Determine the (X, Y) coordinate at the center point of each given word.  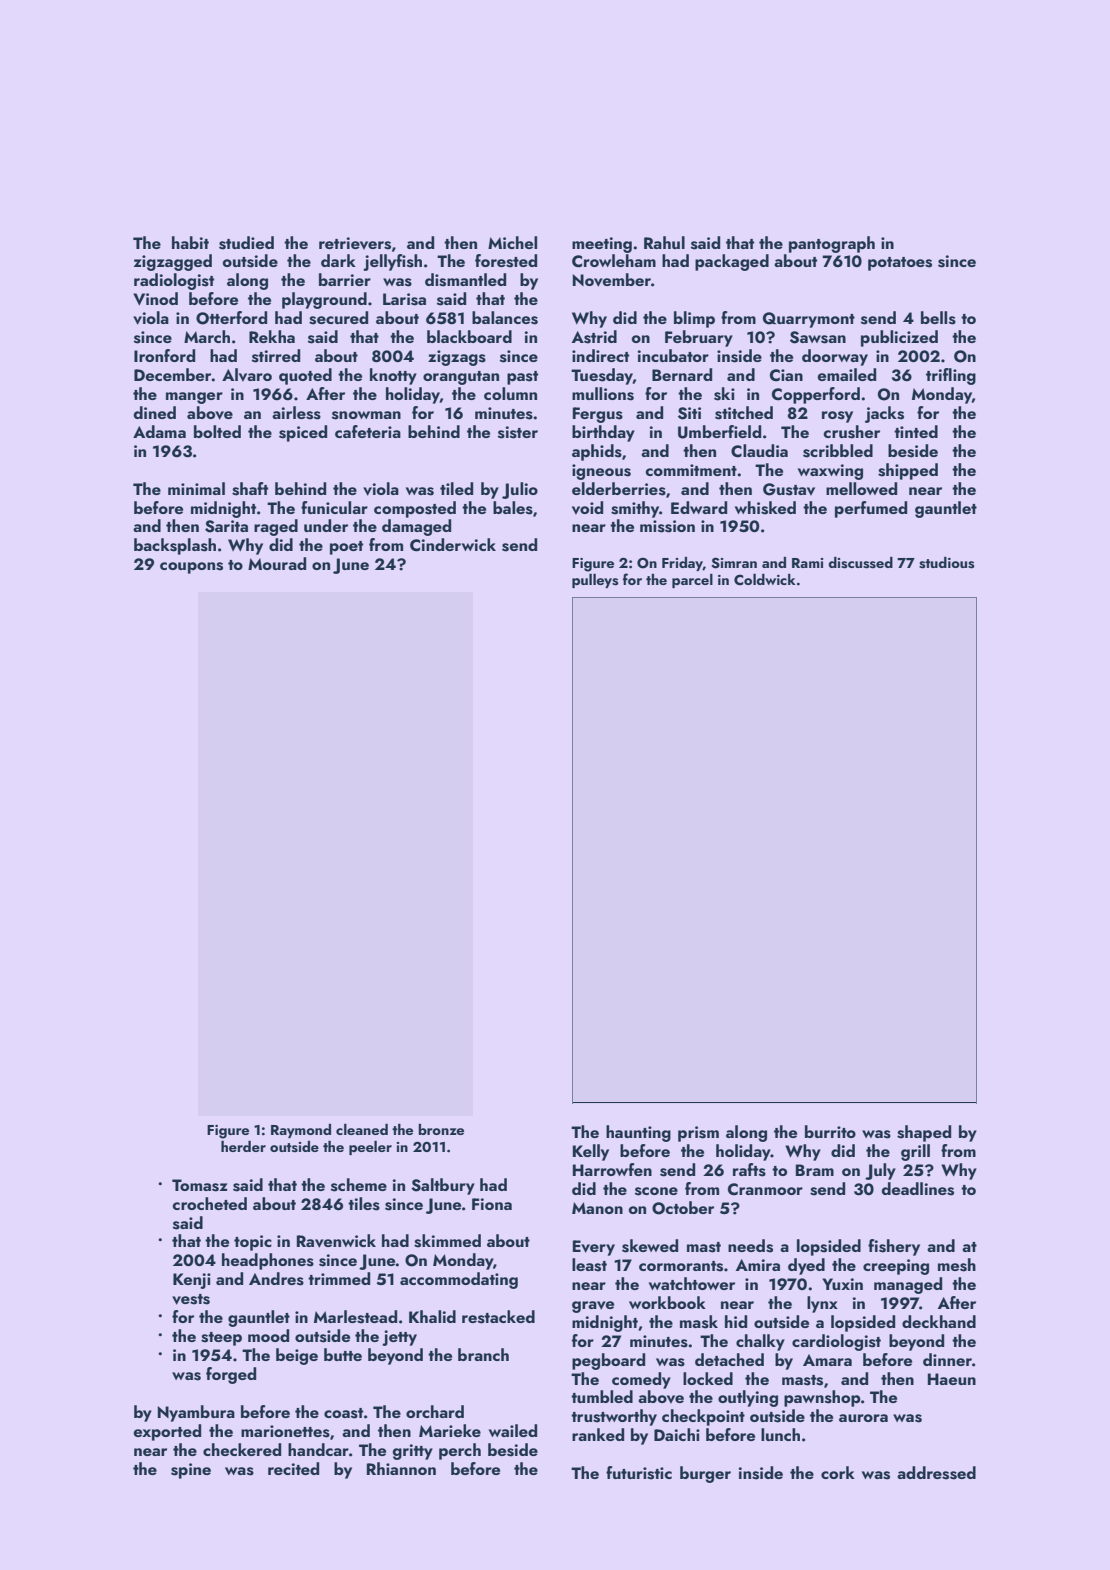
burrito (830, 1131)
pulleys (595, 581)
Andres (276, 1279)
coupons (191, 568)
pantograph (832, 244)
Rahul (664, 242)
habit (190, 242)
